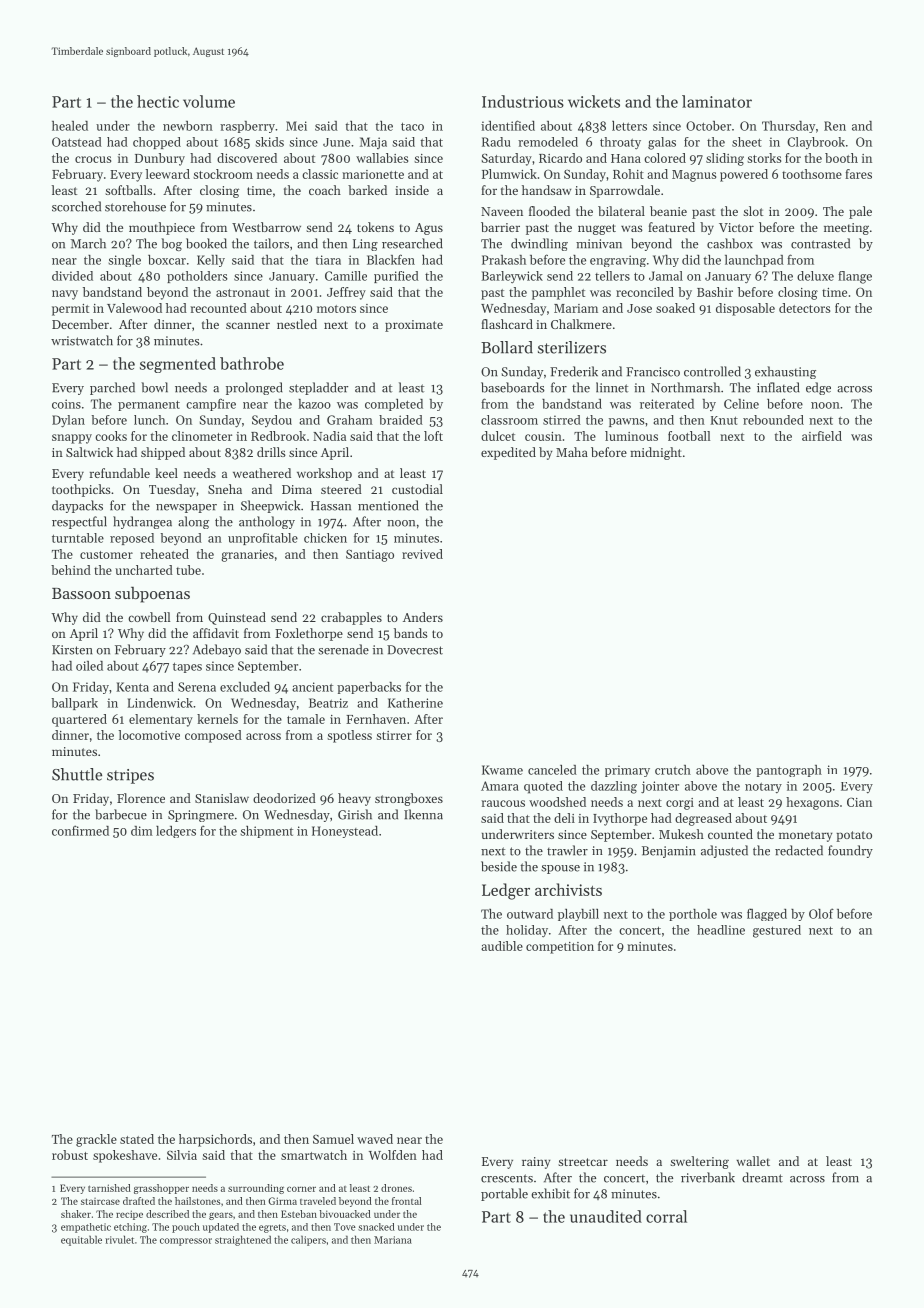  What do you see at coordinates (513, 387) in the screenshot?
I see `baseboards` at bounding box center [513, 387].
